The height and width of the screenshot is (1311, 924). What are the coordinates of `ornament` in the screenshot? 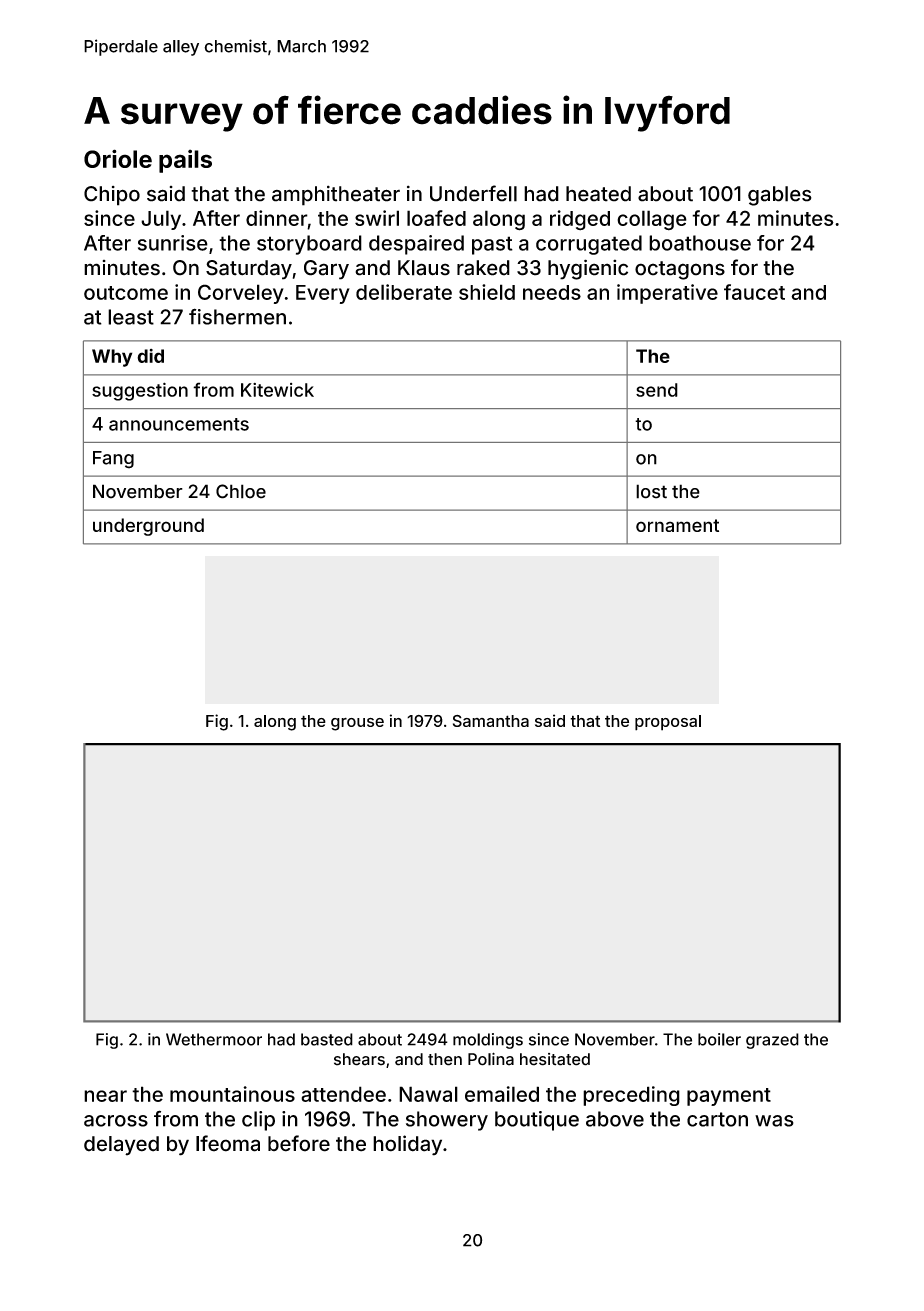 It's located at (677, 525).
